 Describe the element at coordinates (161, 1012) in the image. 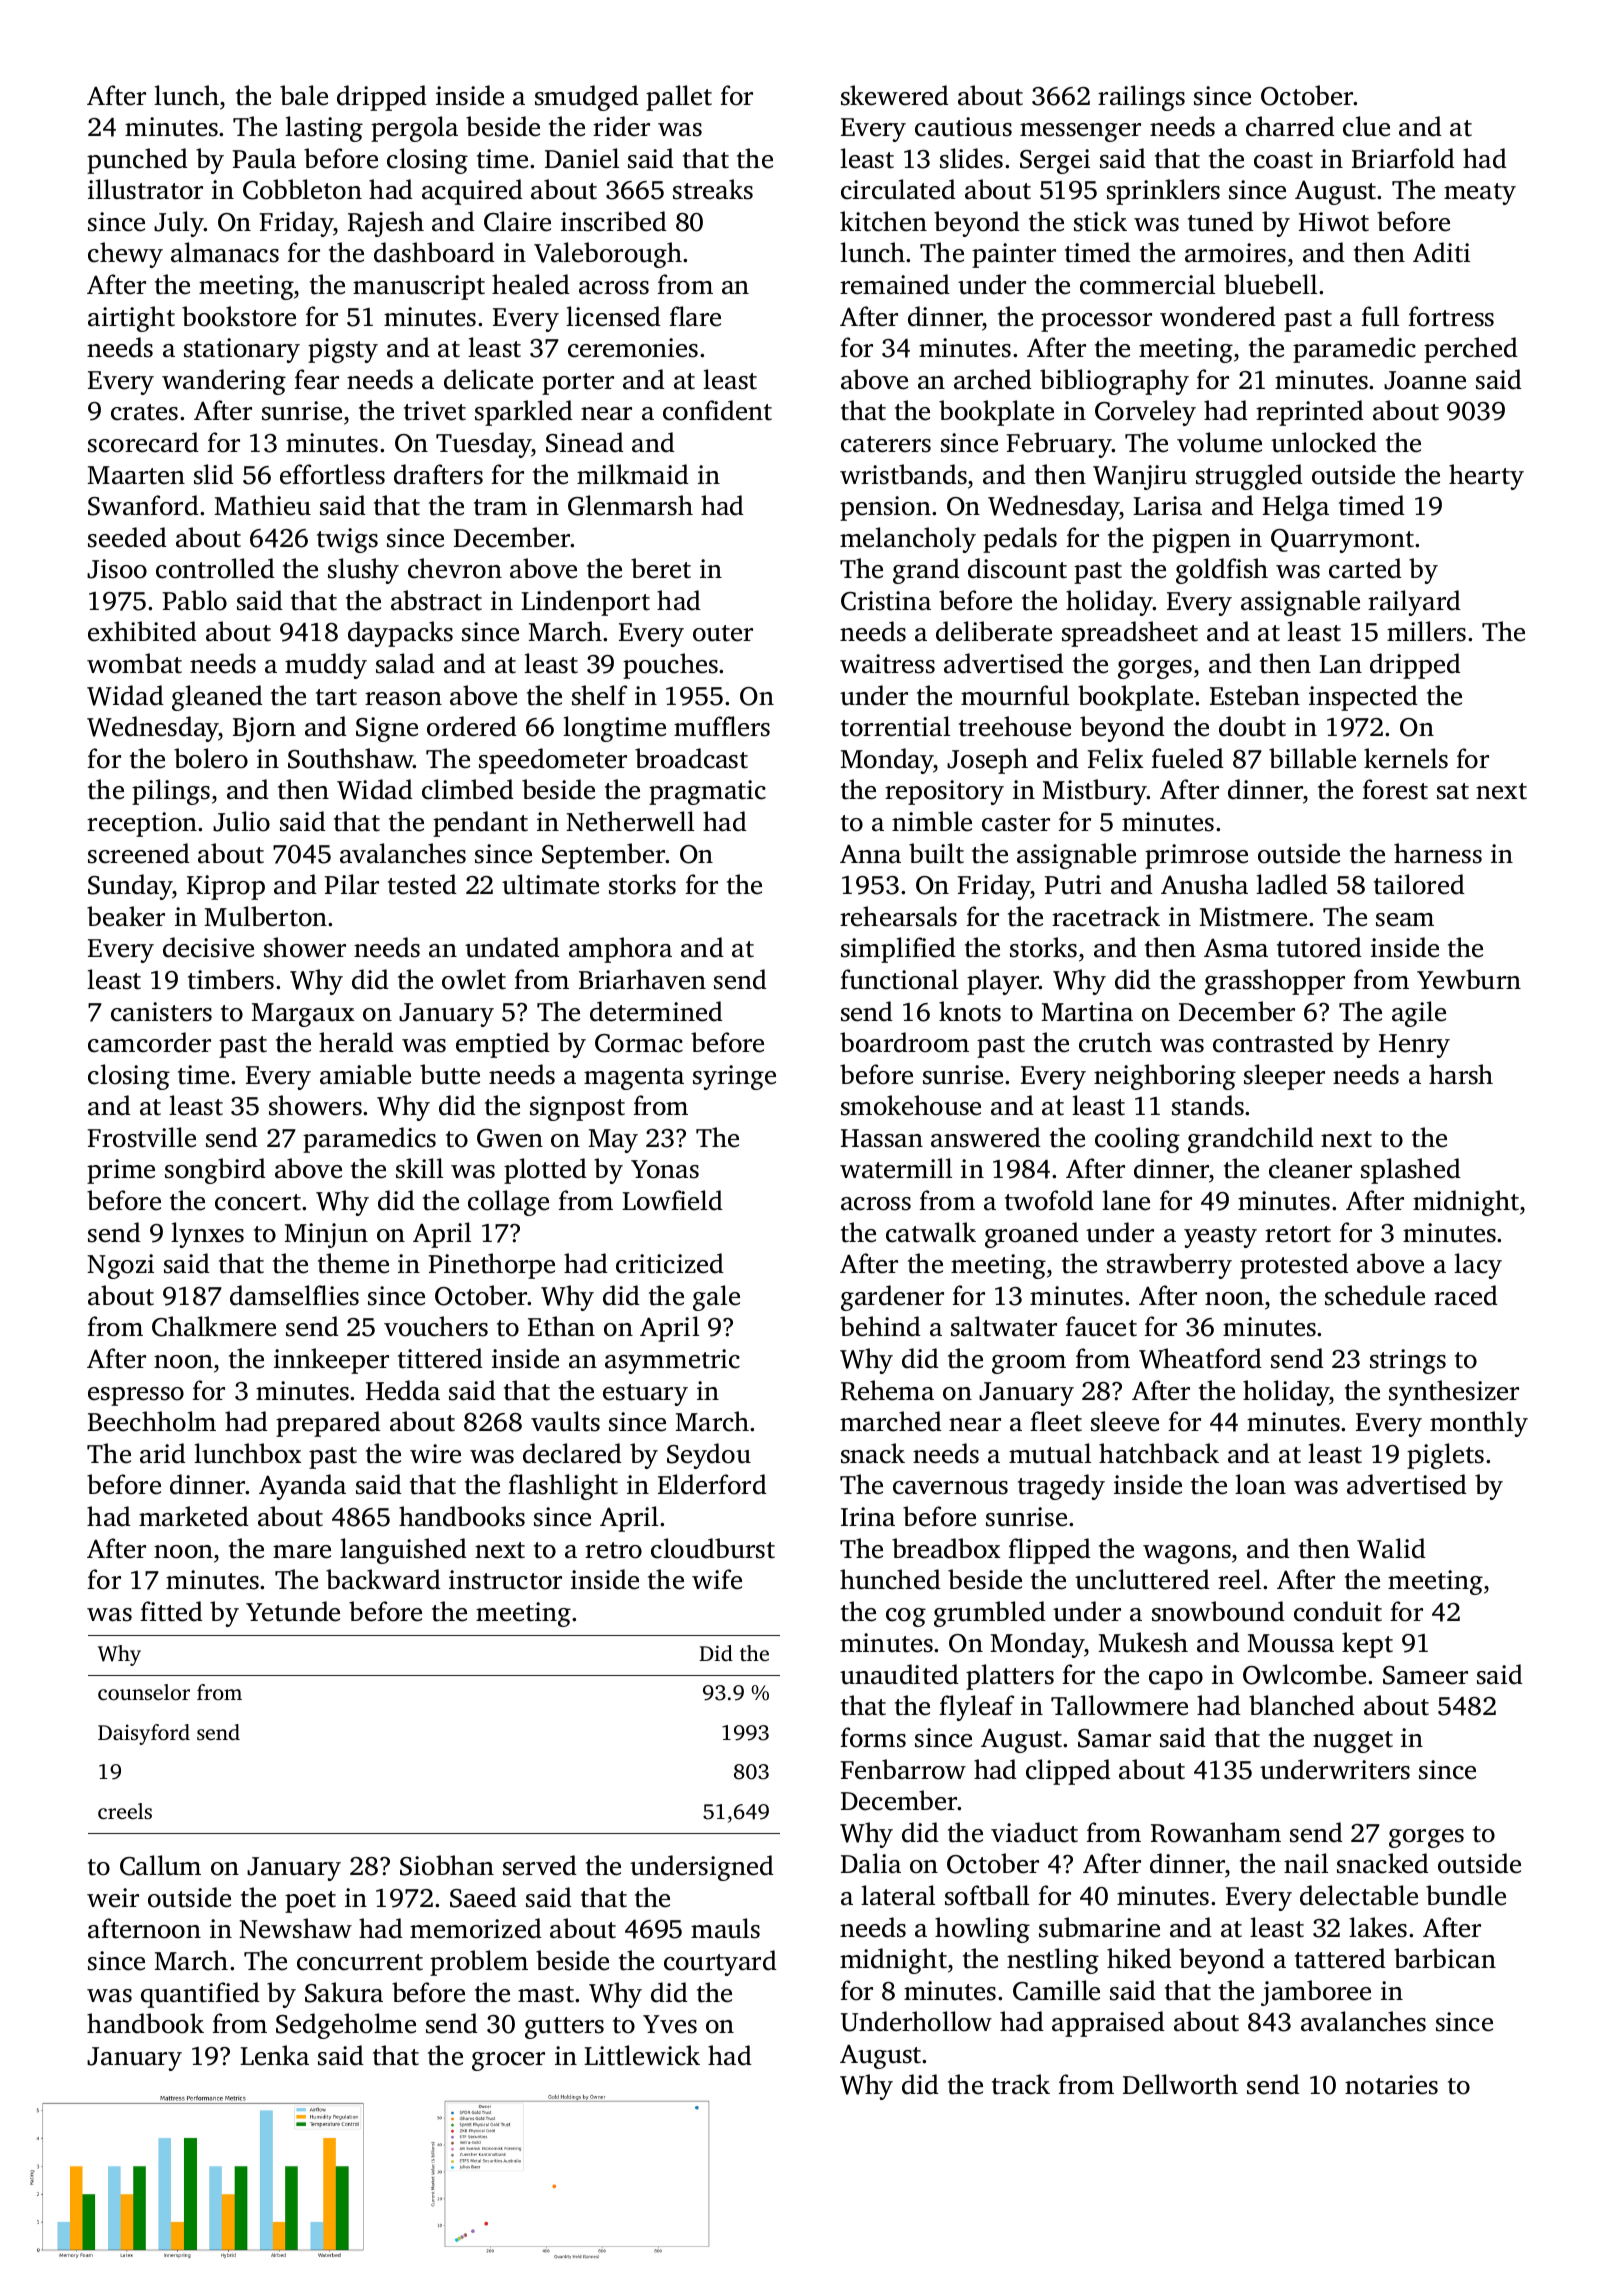

I see `canisters` at that location.
